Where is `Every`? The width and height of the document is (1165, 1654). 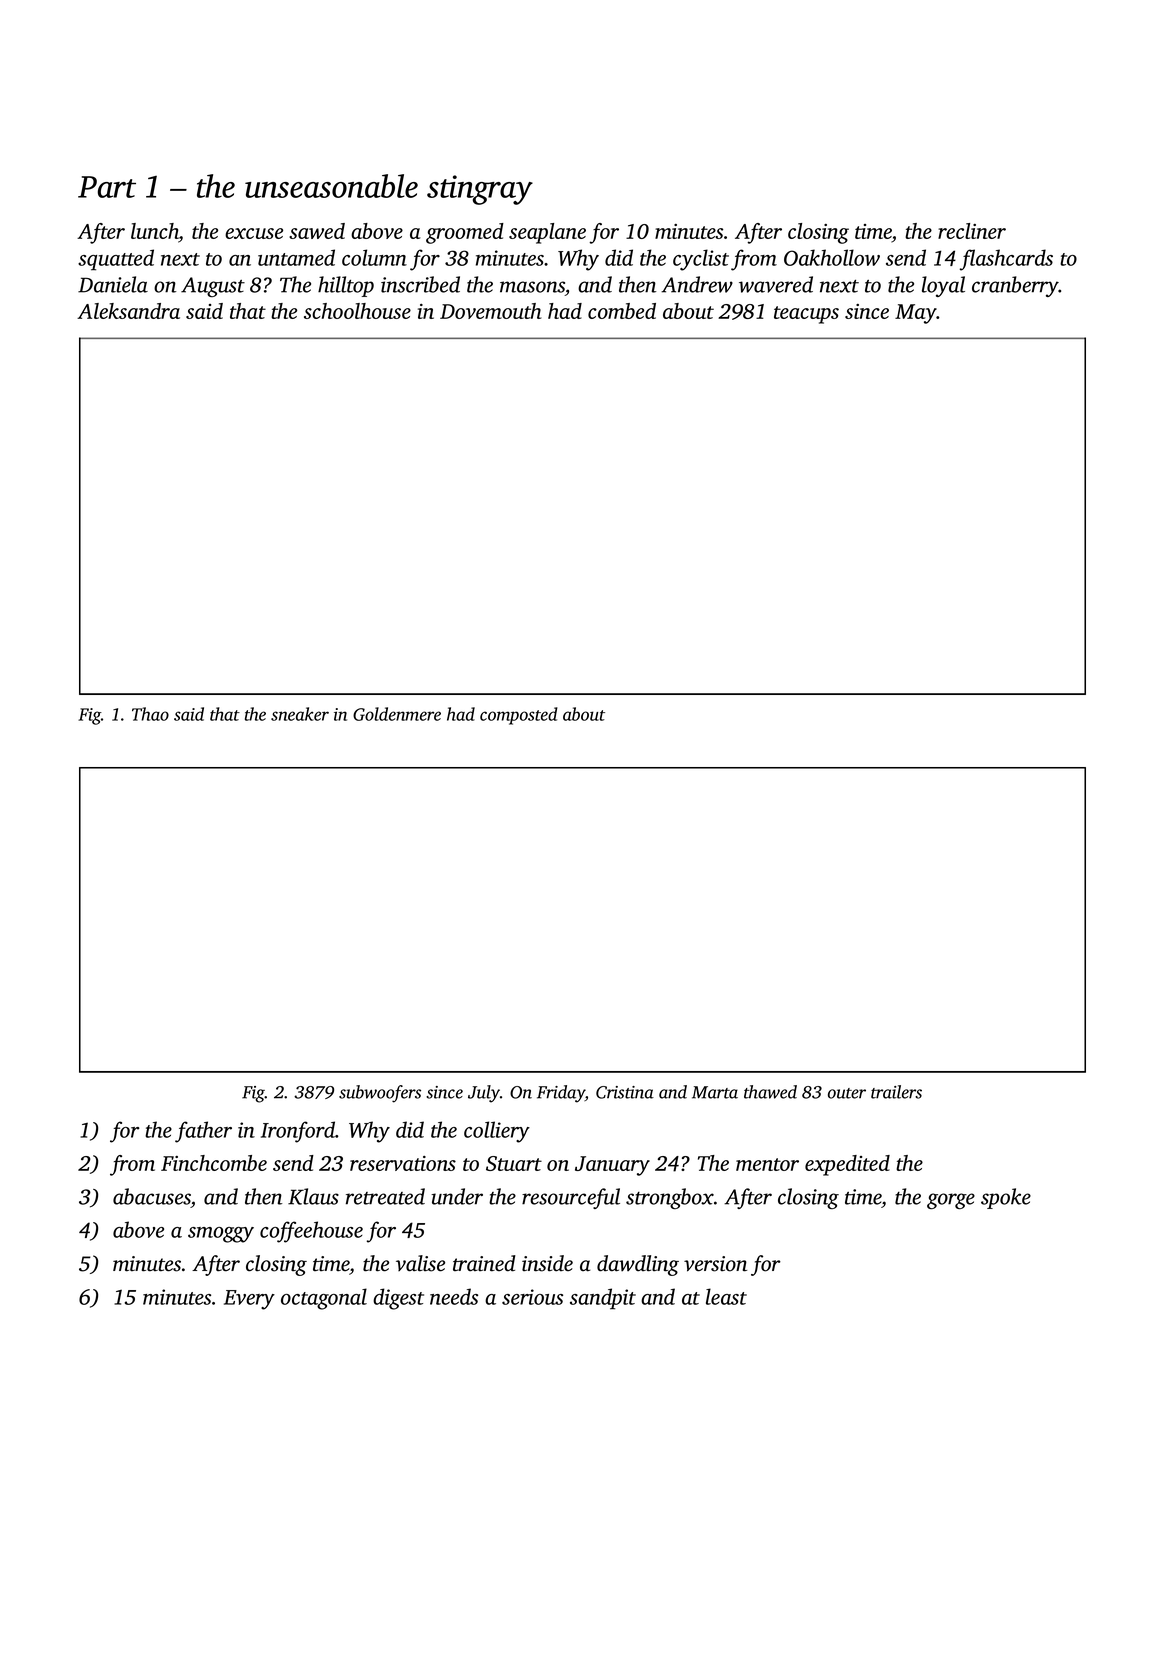
Every is located at coordinates (249, 1300).
